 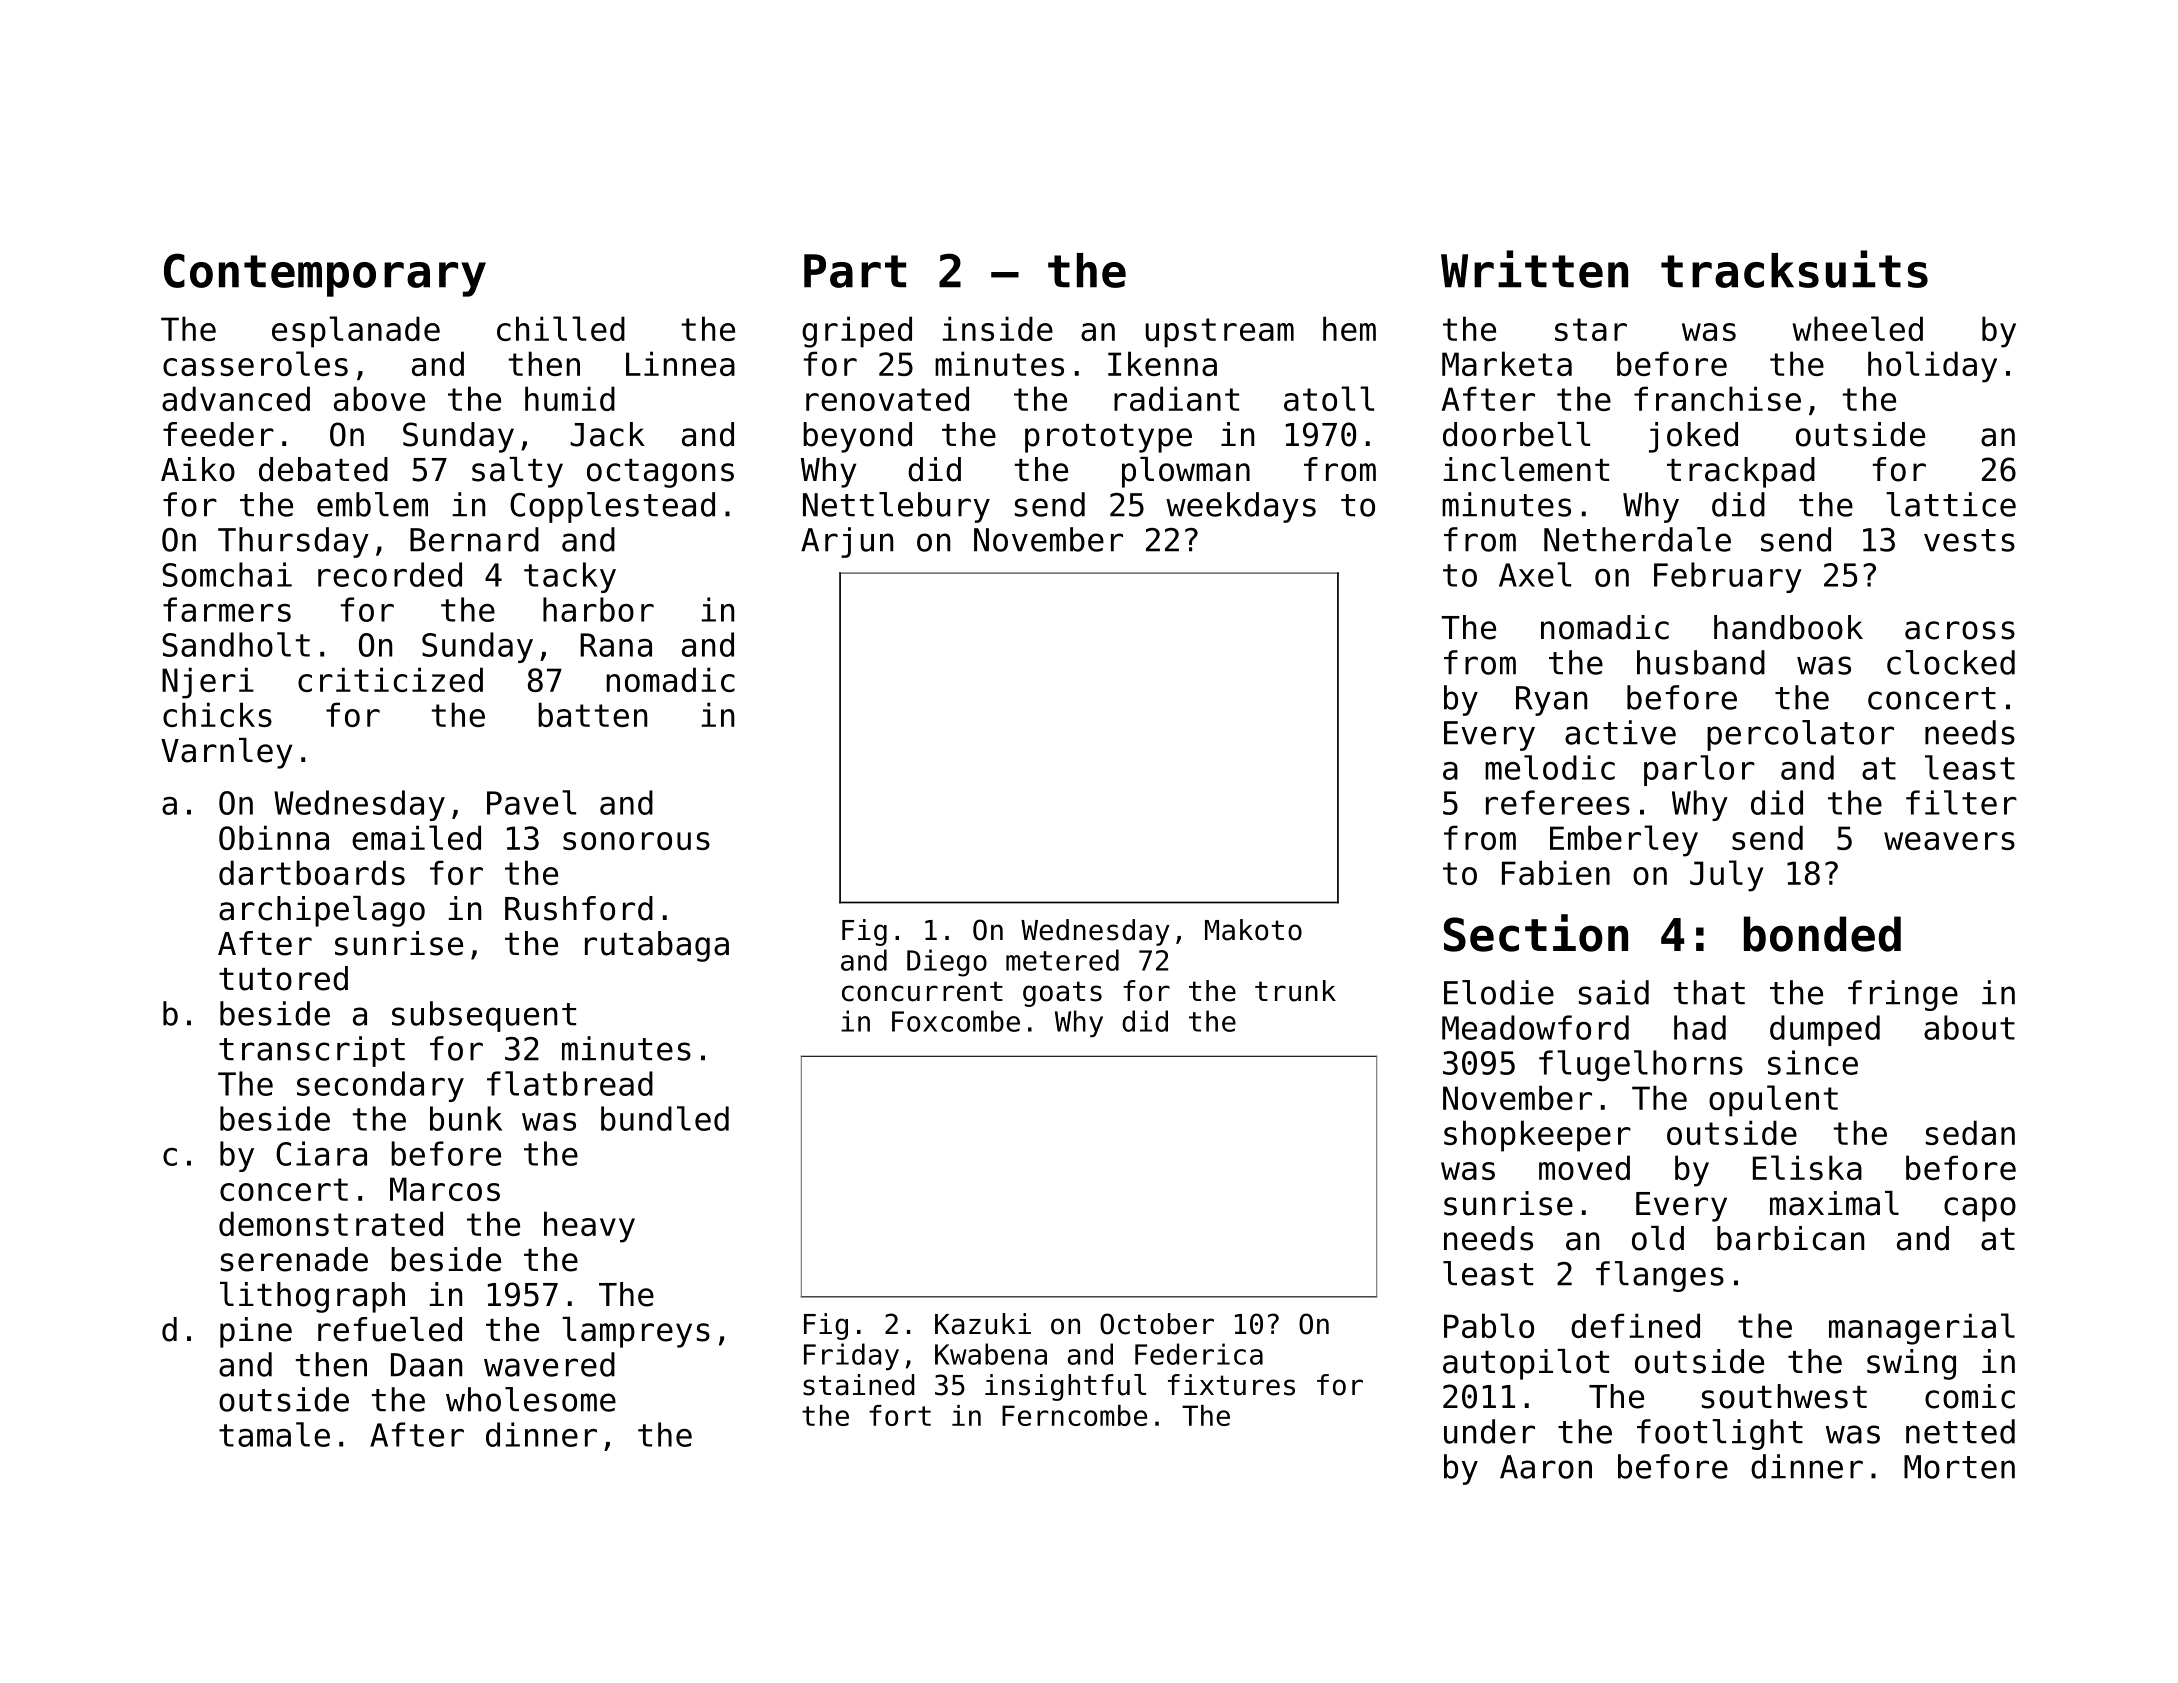 I want to click on tracksuits, so click(x=1794, y=269).
